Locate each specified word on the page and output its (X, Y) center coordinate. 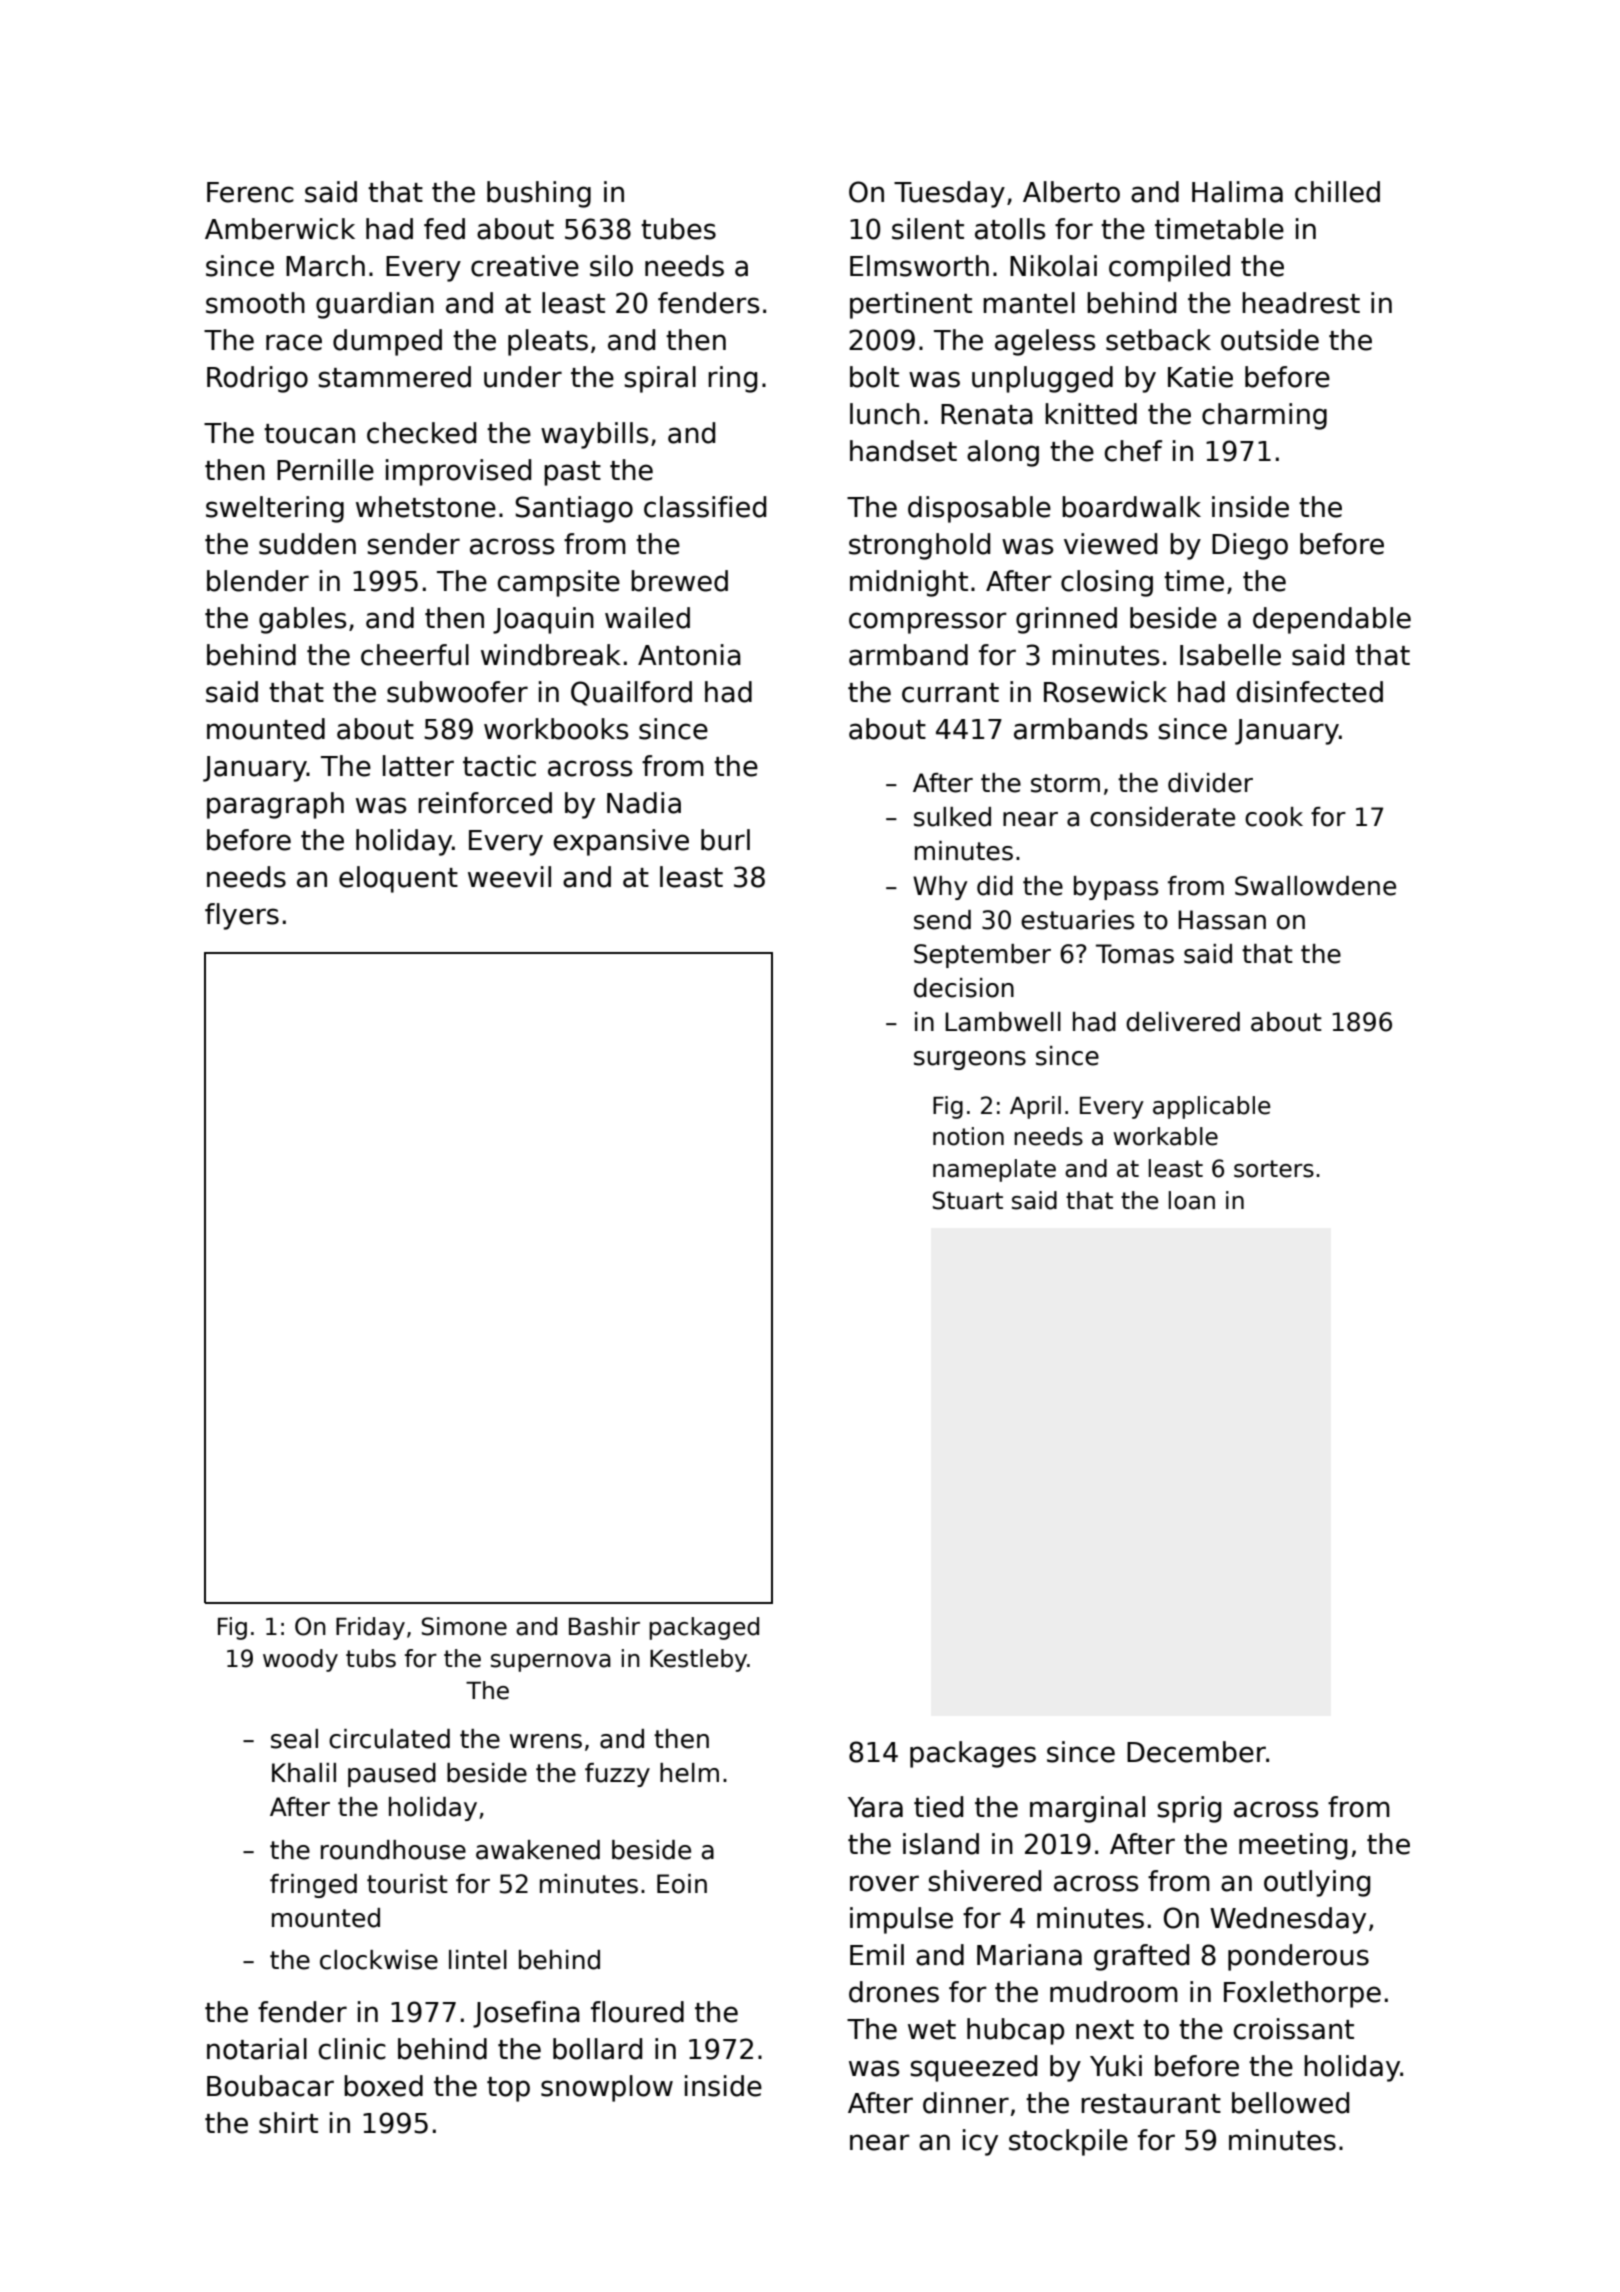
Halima (1237, 192)
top (508, 2089)
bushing (539, 194)
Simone (464, 1626)
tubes (678, 229)
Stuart (968, 1200)
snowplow (607, 2088)
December (1196, 1752)
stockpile (1068, 2142)
